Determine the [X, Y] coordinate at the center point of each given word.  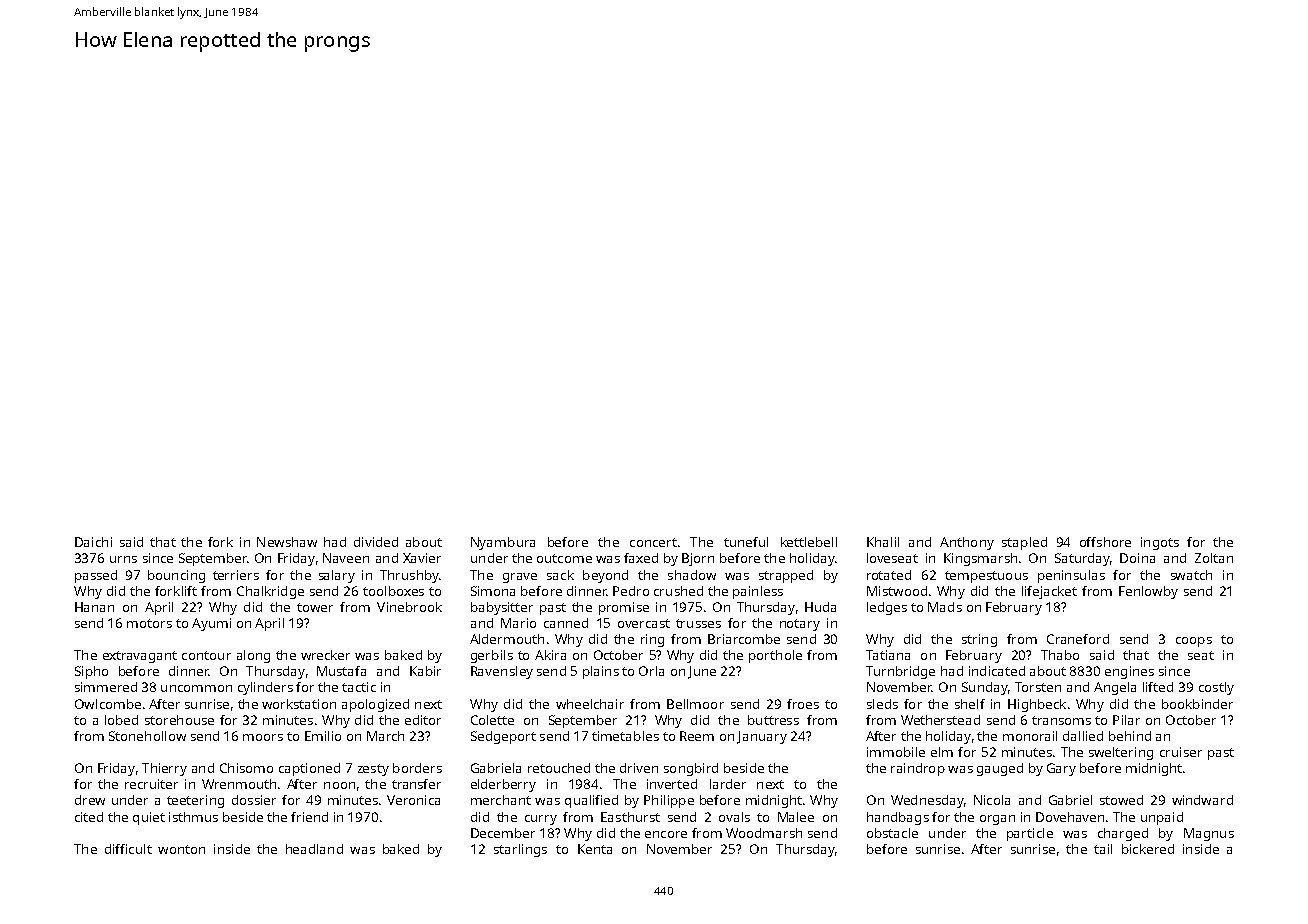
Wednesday [927, 801]
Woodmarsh [764, 833]
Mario [518, 623]
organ [997, 820]
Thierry [164, 769]
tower [315, 607]
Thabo [1060, 655]
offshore [1105, 542]
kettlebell [809, 542]
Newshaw [287, 542]
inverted [672, 784]
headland [314, 849]
